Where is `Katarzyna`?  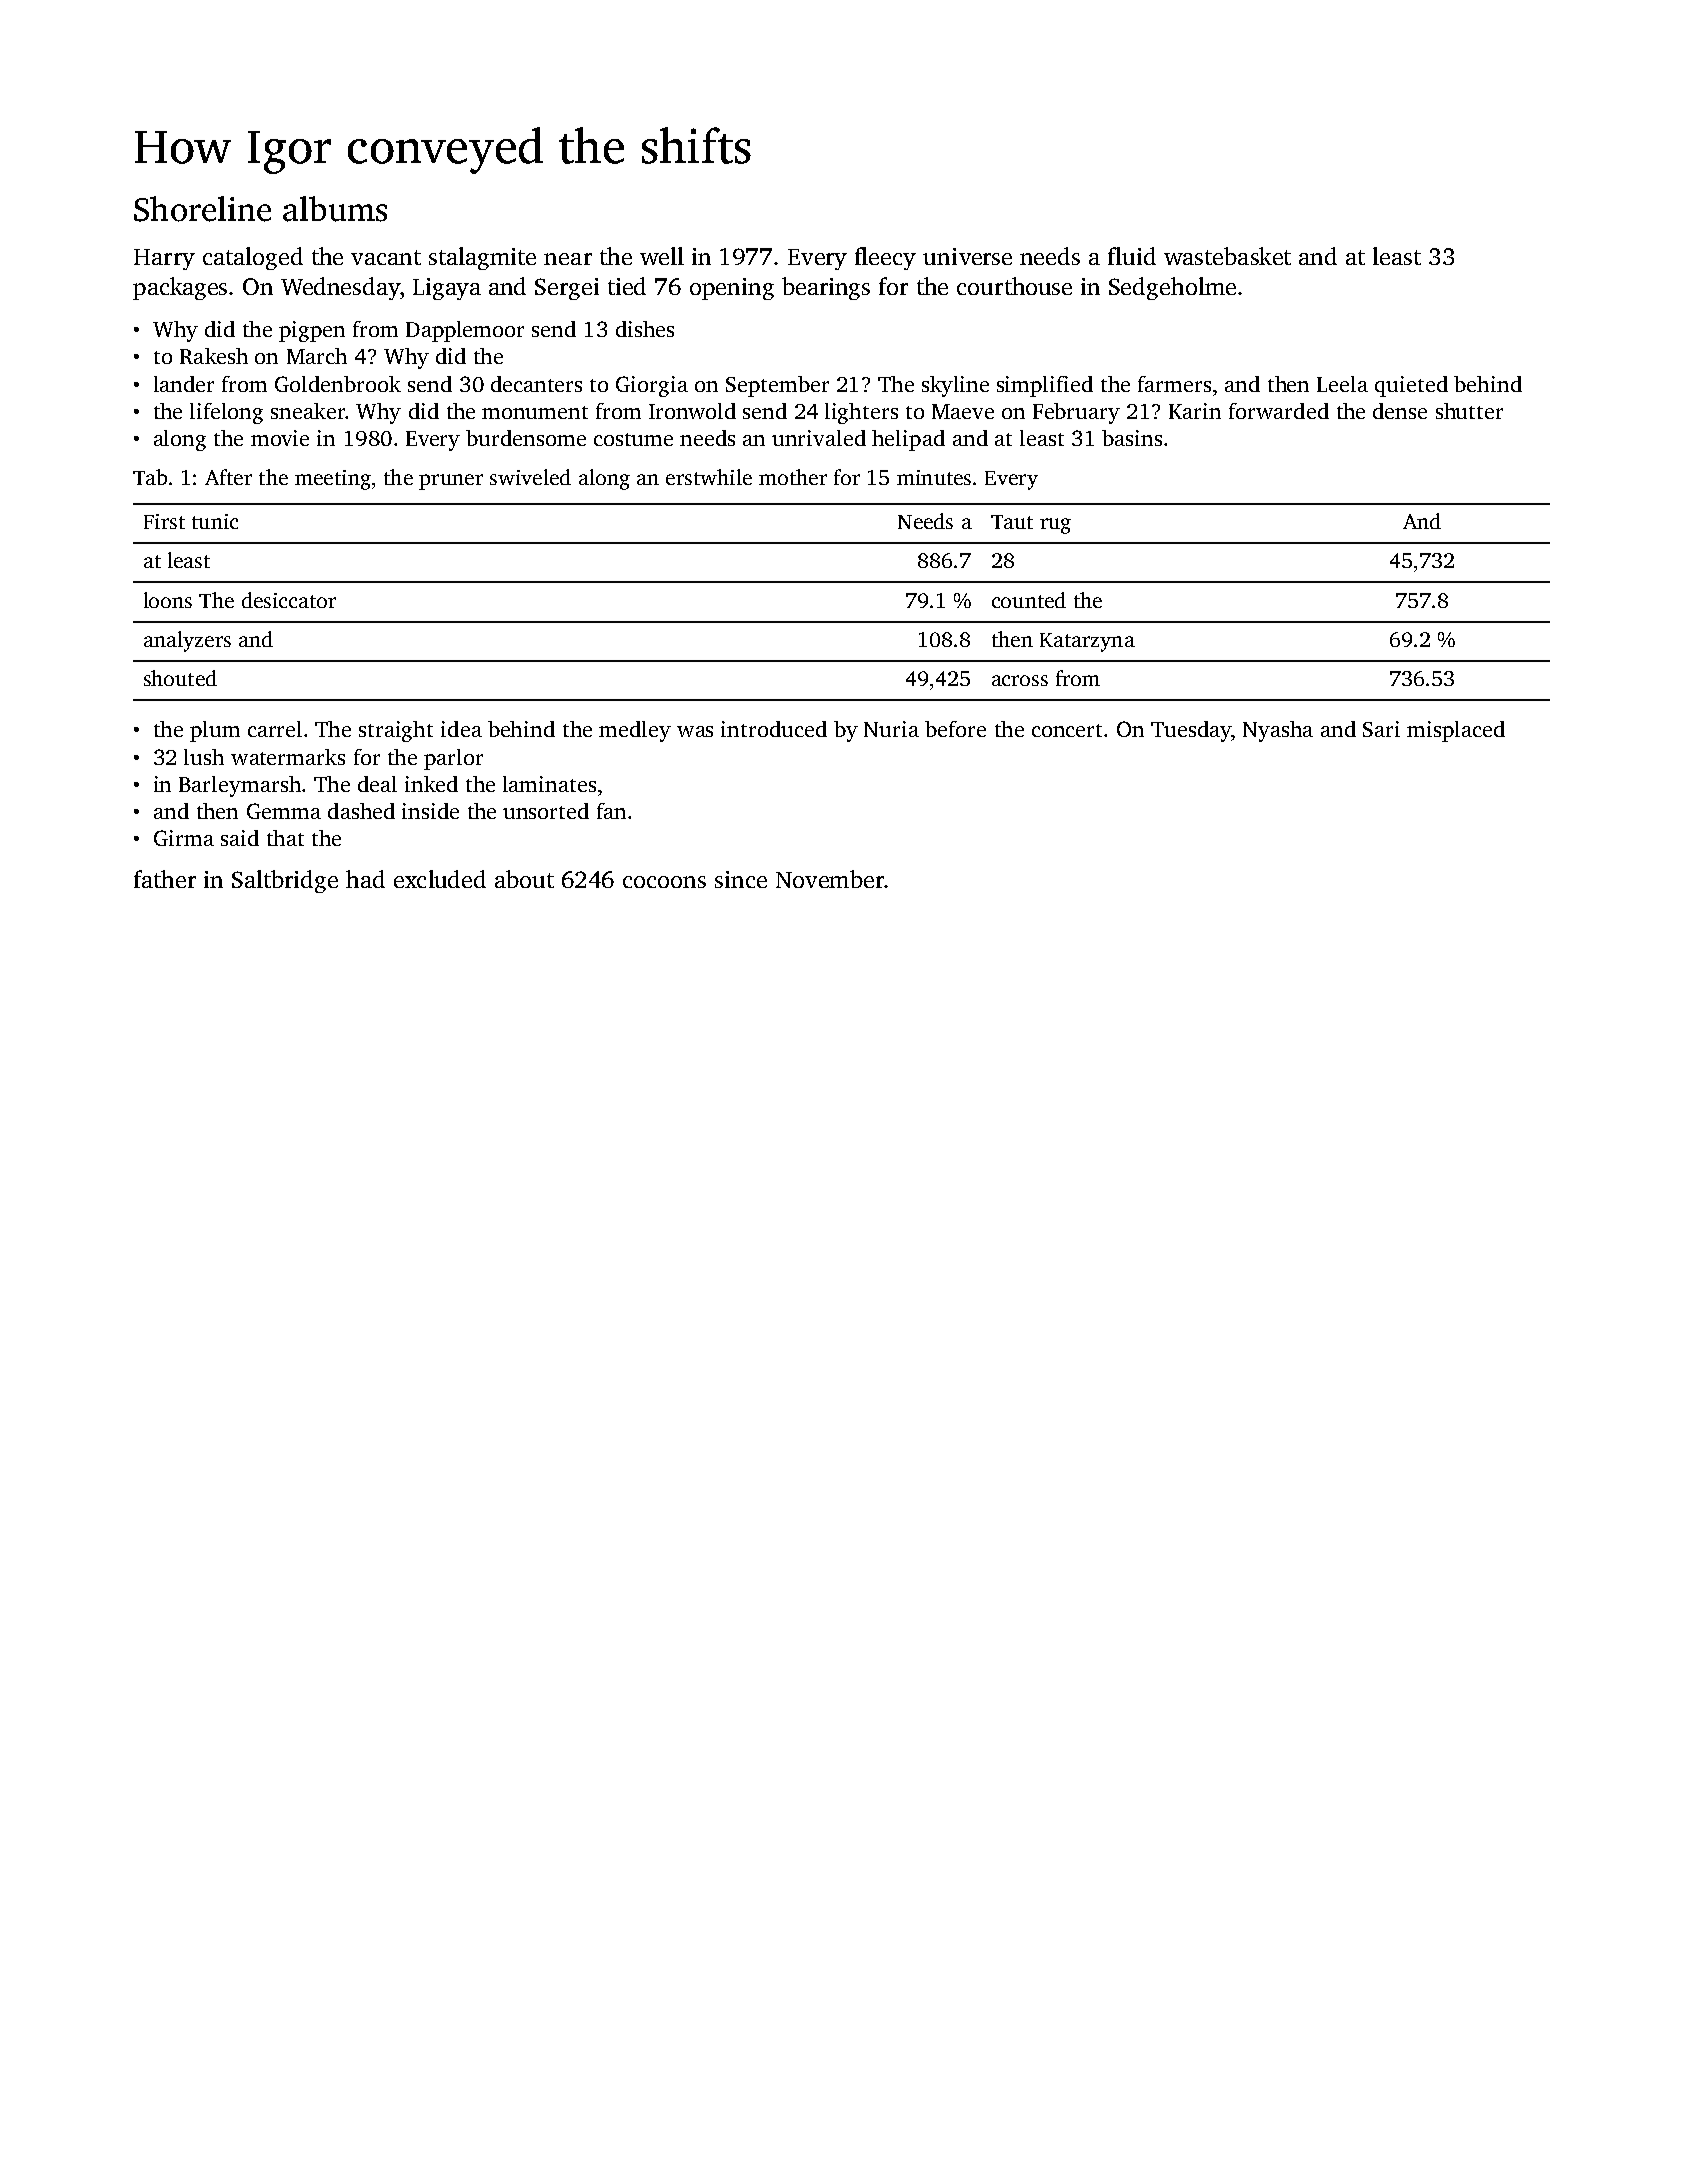 Katarzyna is located at coordinates (1087, 642).
